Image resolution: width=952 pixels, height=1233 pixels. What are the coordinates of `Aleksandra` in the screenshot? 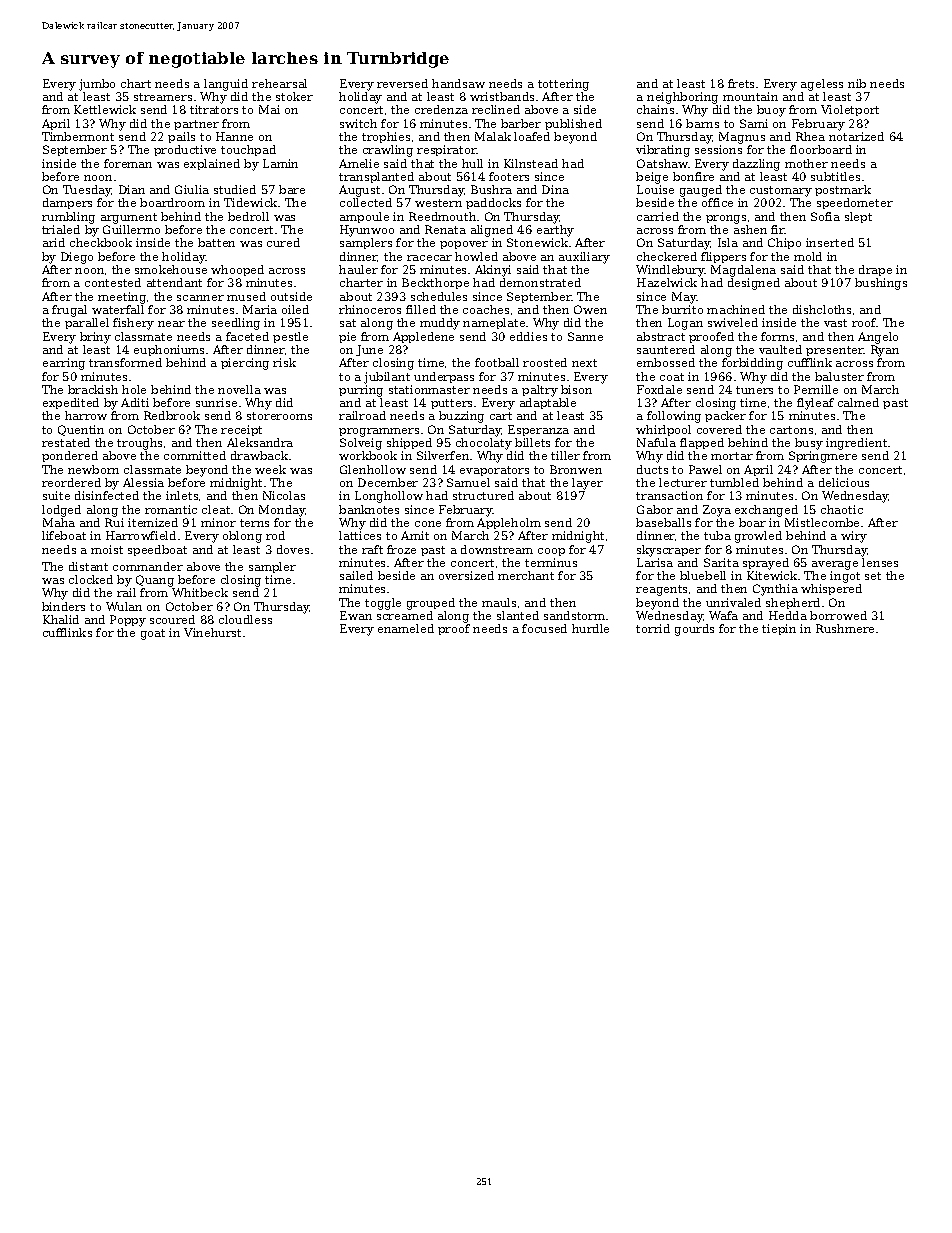 It's located at (260, 442).
